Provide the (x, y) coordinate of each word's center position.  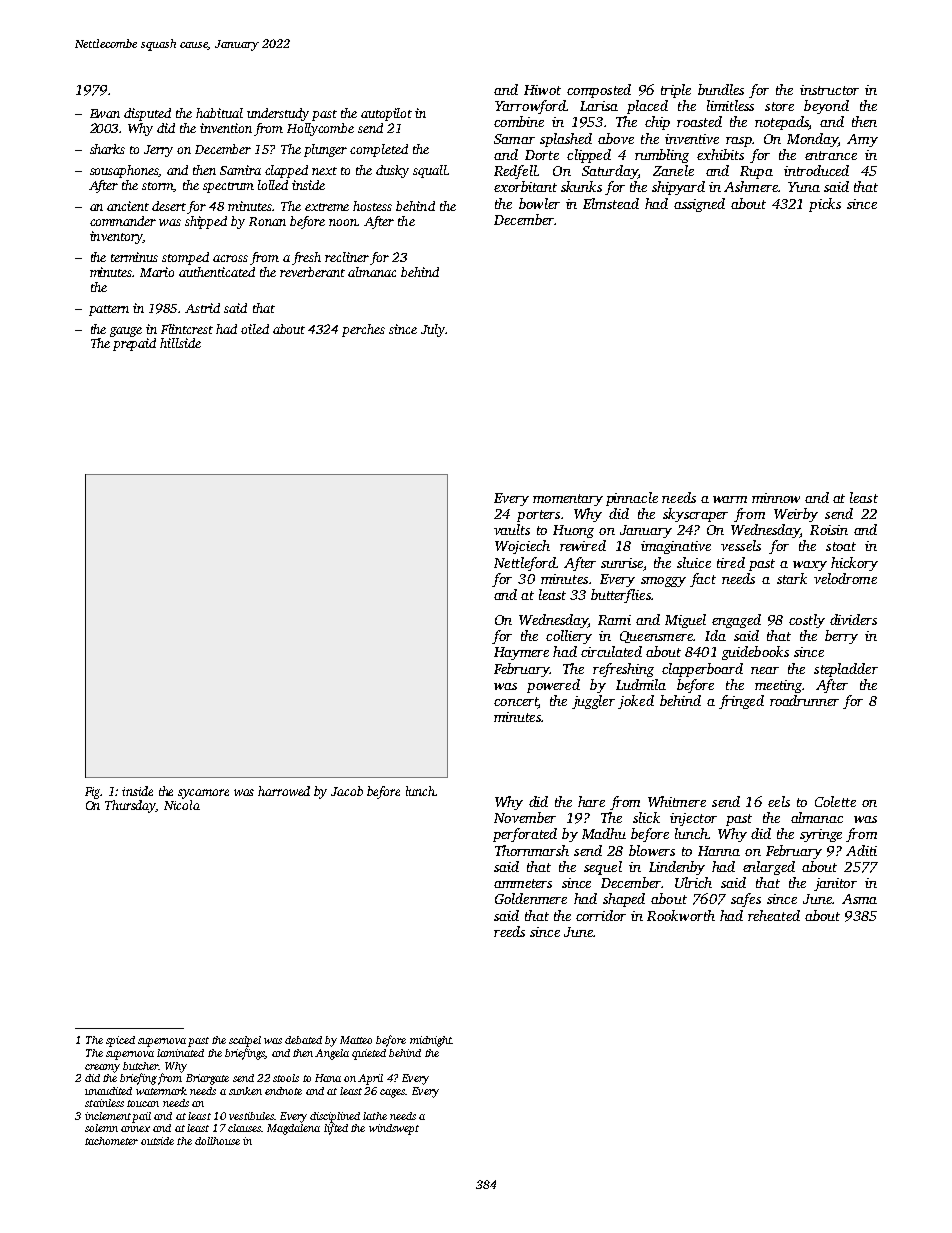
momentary (568, 500)
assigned (699, 205)
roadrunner (804, 700)
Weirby (796, 515)
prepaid (134, 344)
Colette (835, 801)
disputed (147, 114)
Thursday (130, 806)
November (525, 817)
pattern (109, 310)
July (433, 330)
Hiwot (542, 90)
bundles (721, 89)
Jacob (347, 791)
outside (157, 1141)
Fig (93, 793)
